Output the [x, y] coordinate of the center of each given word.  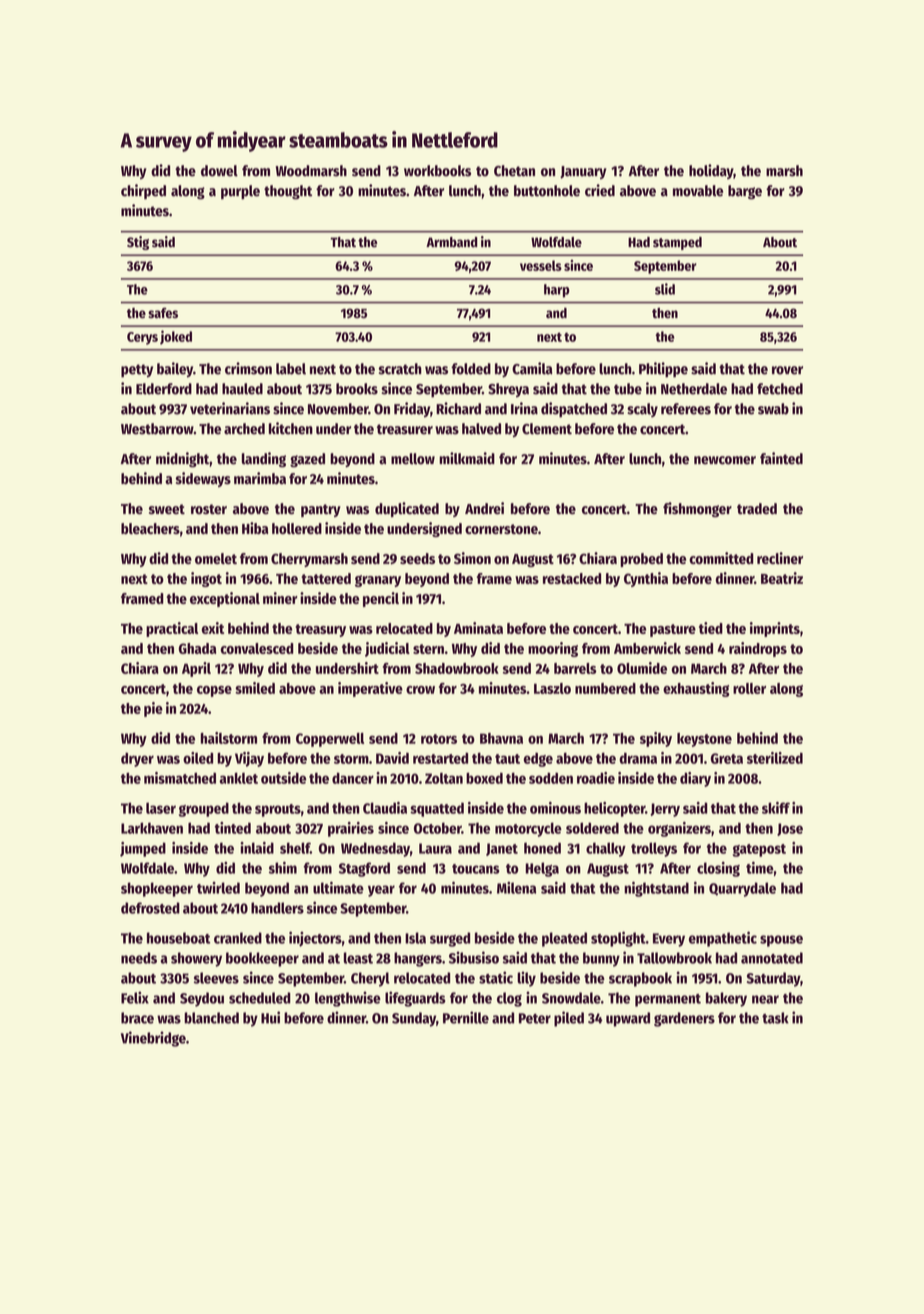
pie [153, 709]
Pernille [466, 1017]
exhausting [696, 689]
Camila [532, 368]
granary [378, 581]
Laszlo [552, 688]
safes [163, 313]
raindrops [758, 649]
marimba [260, 478]
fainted [781, 458]
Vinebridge [153, 1039]
